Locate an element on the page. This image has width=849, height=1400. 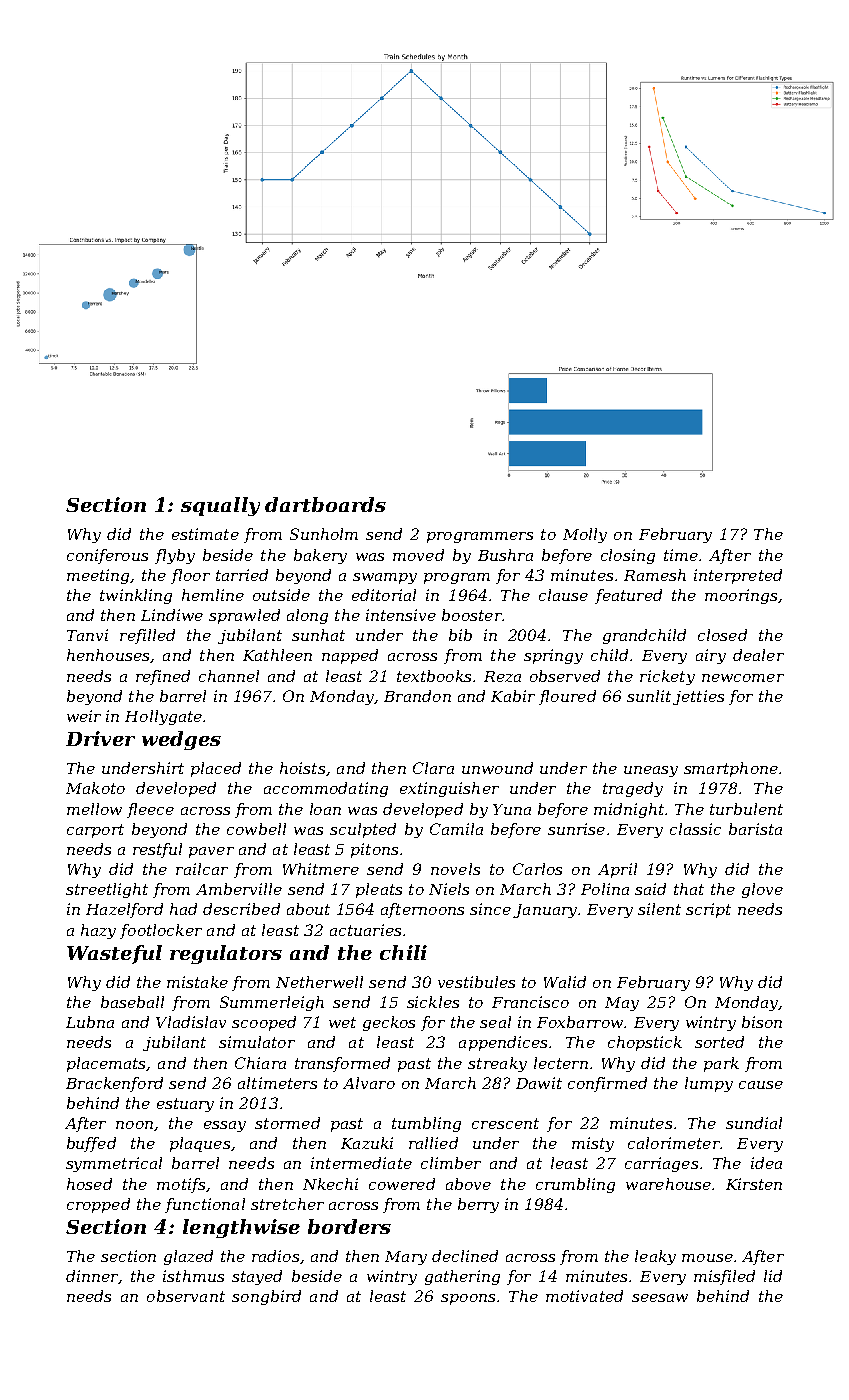
vestibules is located at coordinates (476, 982).
